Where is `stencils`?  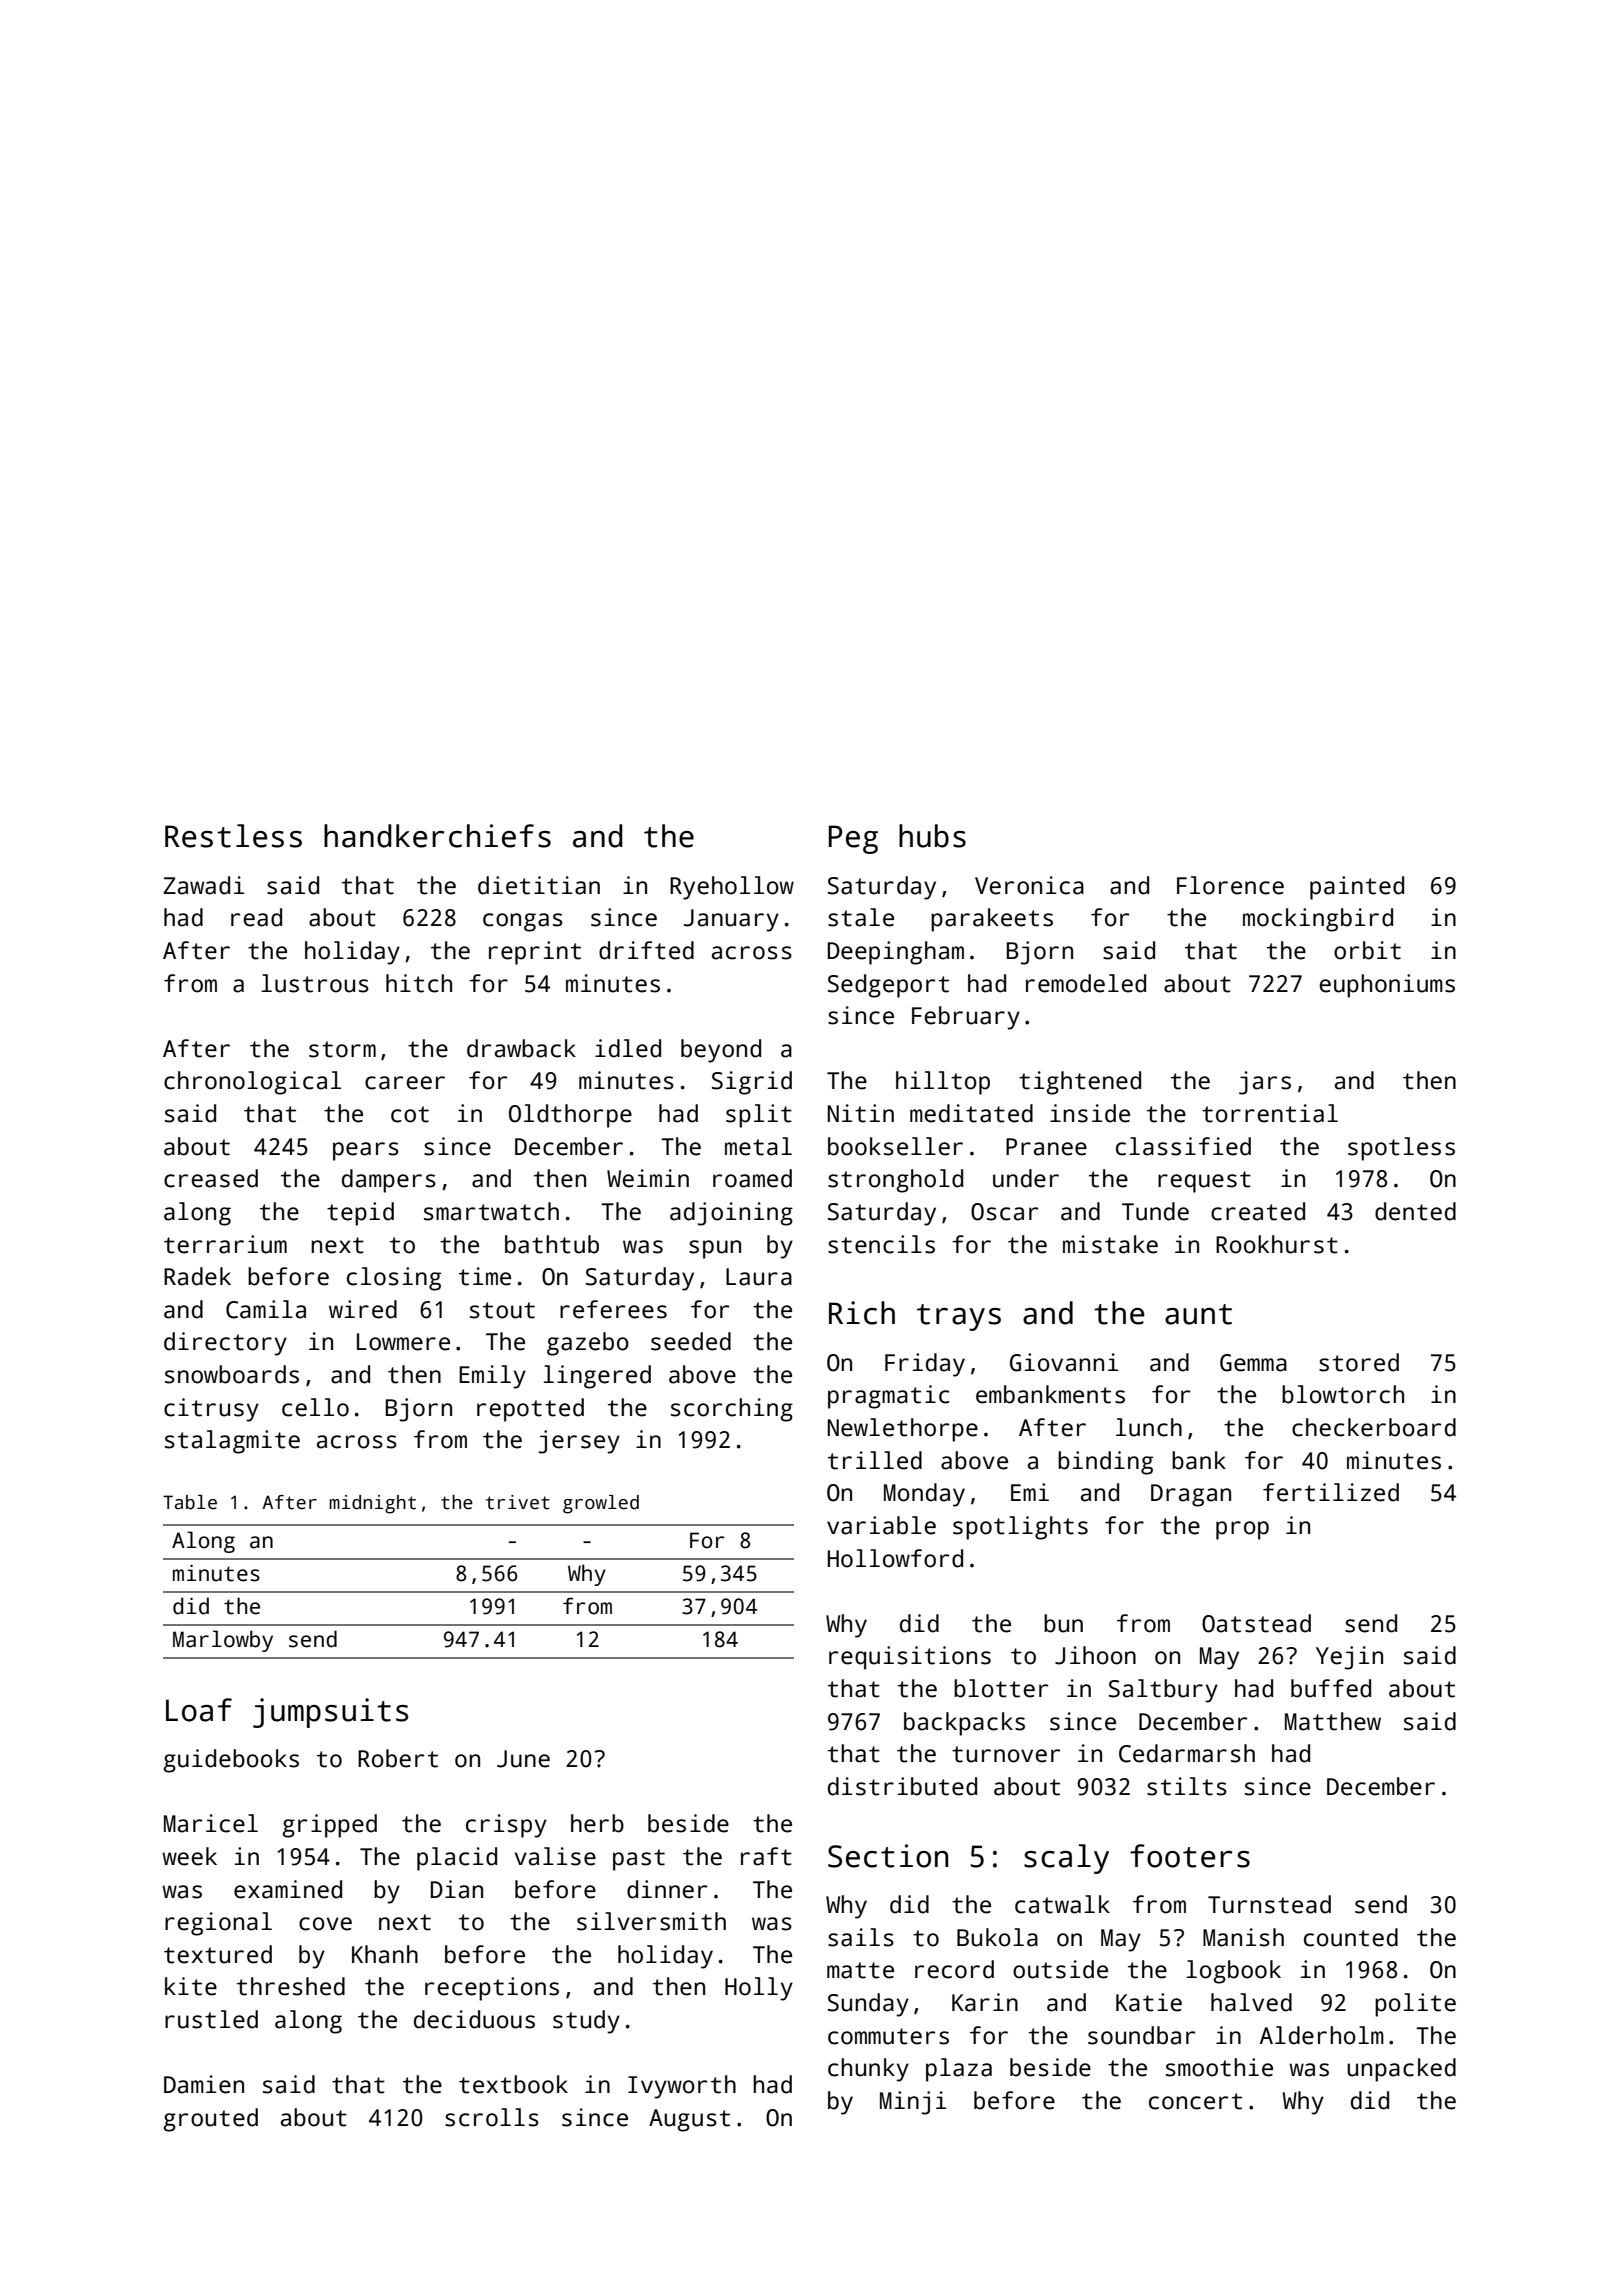
stencils is located at coordinates (881, 1244).
